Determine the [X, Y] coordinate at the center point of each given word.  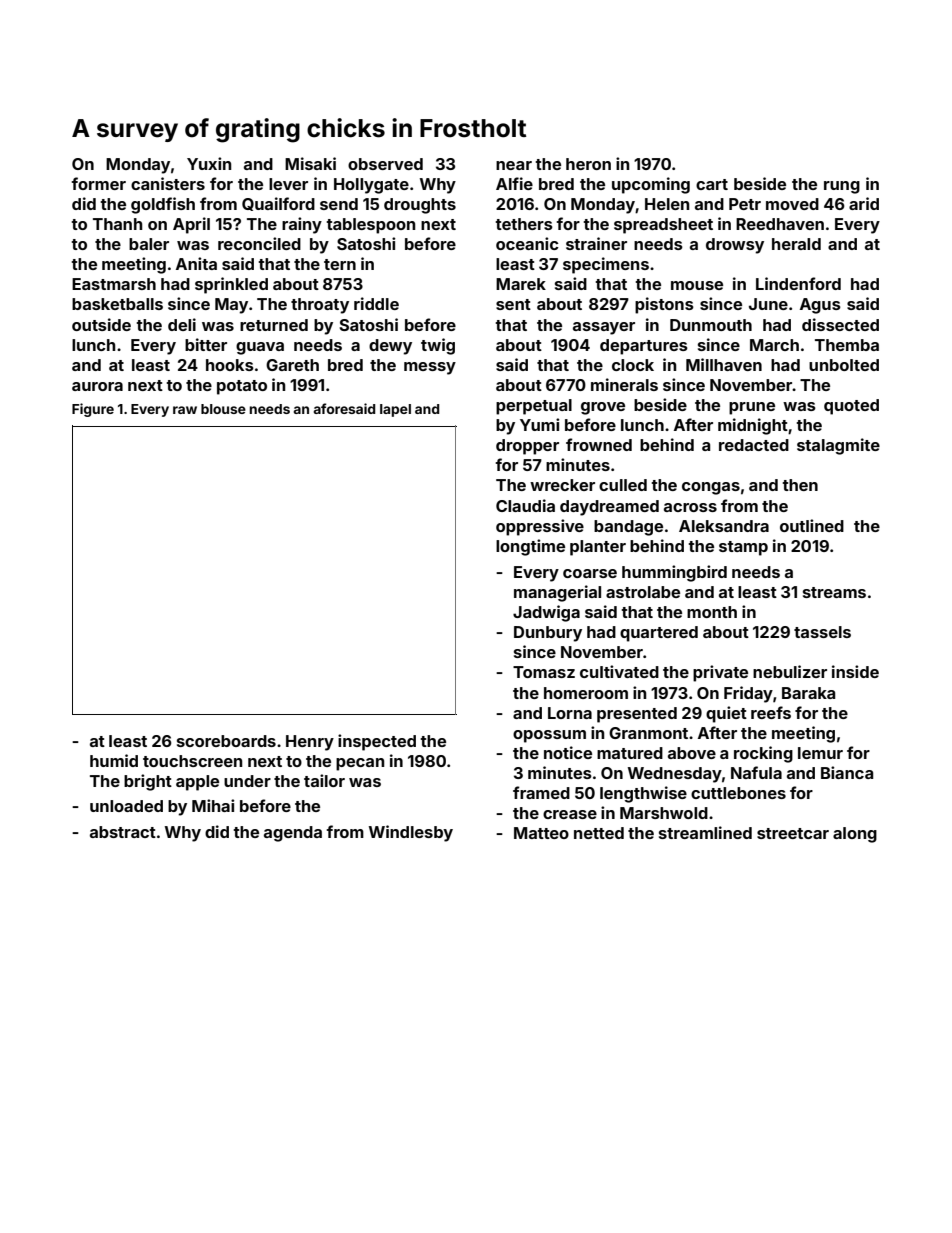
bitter [206, 344]
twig [438, 346]
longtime [530, 547]
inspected [377, 742]
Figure [93, 410]
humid [114, 760]
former [99, 183]
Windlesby [411, 833]
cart [712, 184]
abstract [123, 832]
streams [834, 592]
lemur [820, 753]
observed [385, 164]
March [774, 345]
